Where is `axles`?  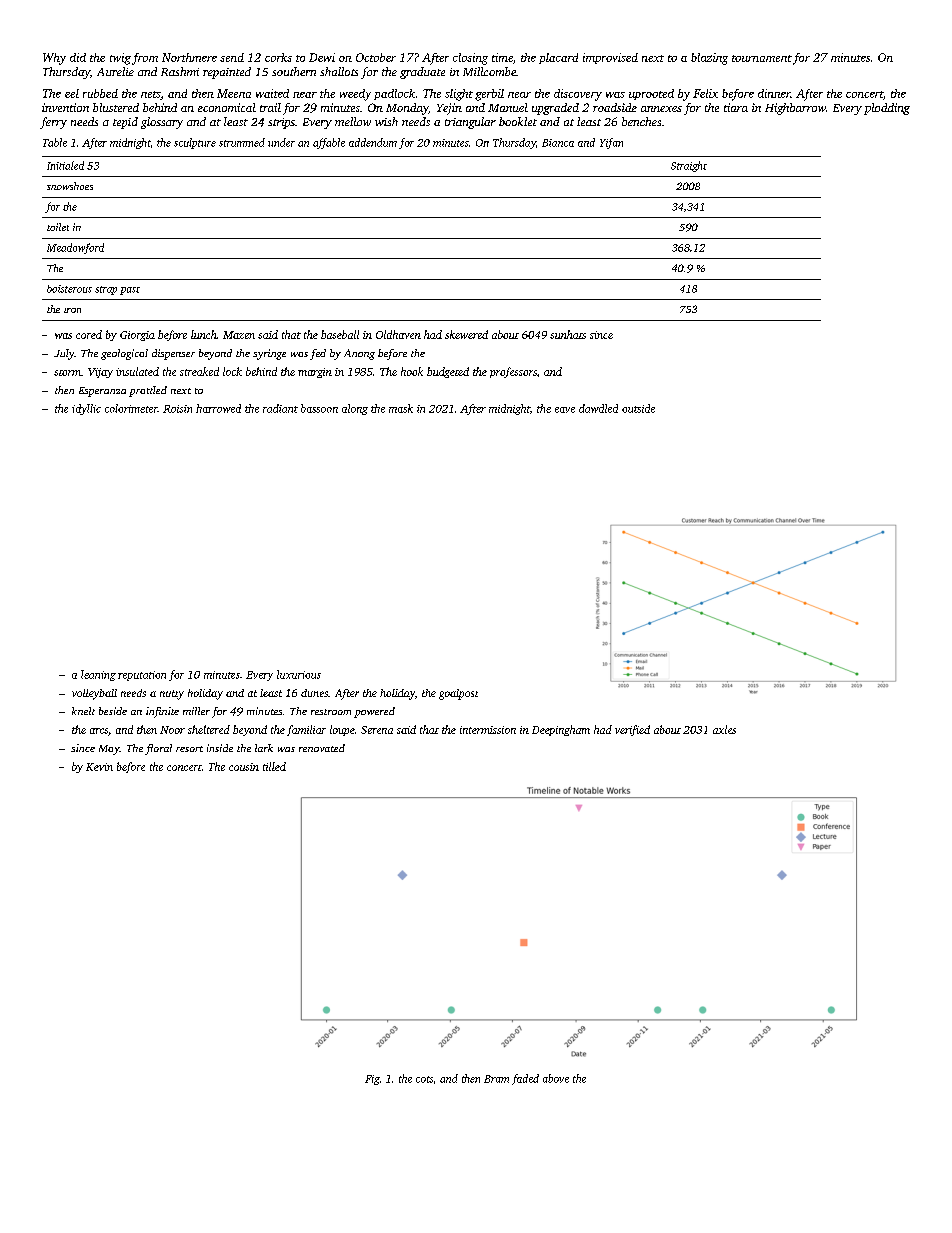
axles is located at coordinates (724, 729).
